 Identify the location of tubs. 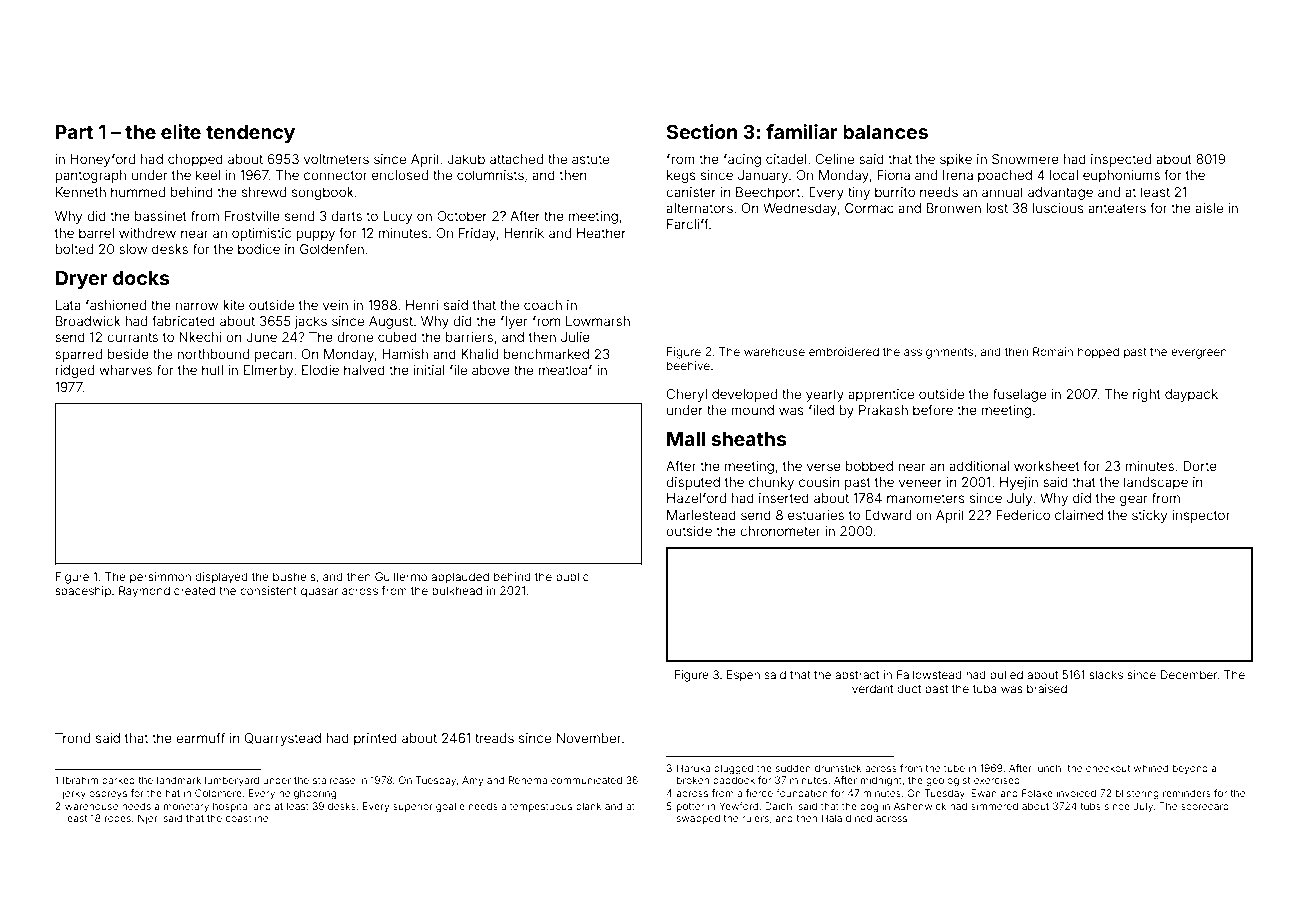
(1090, 806).
